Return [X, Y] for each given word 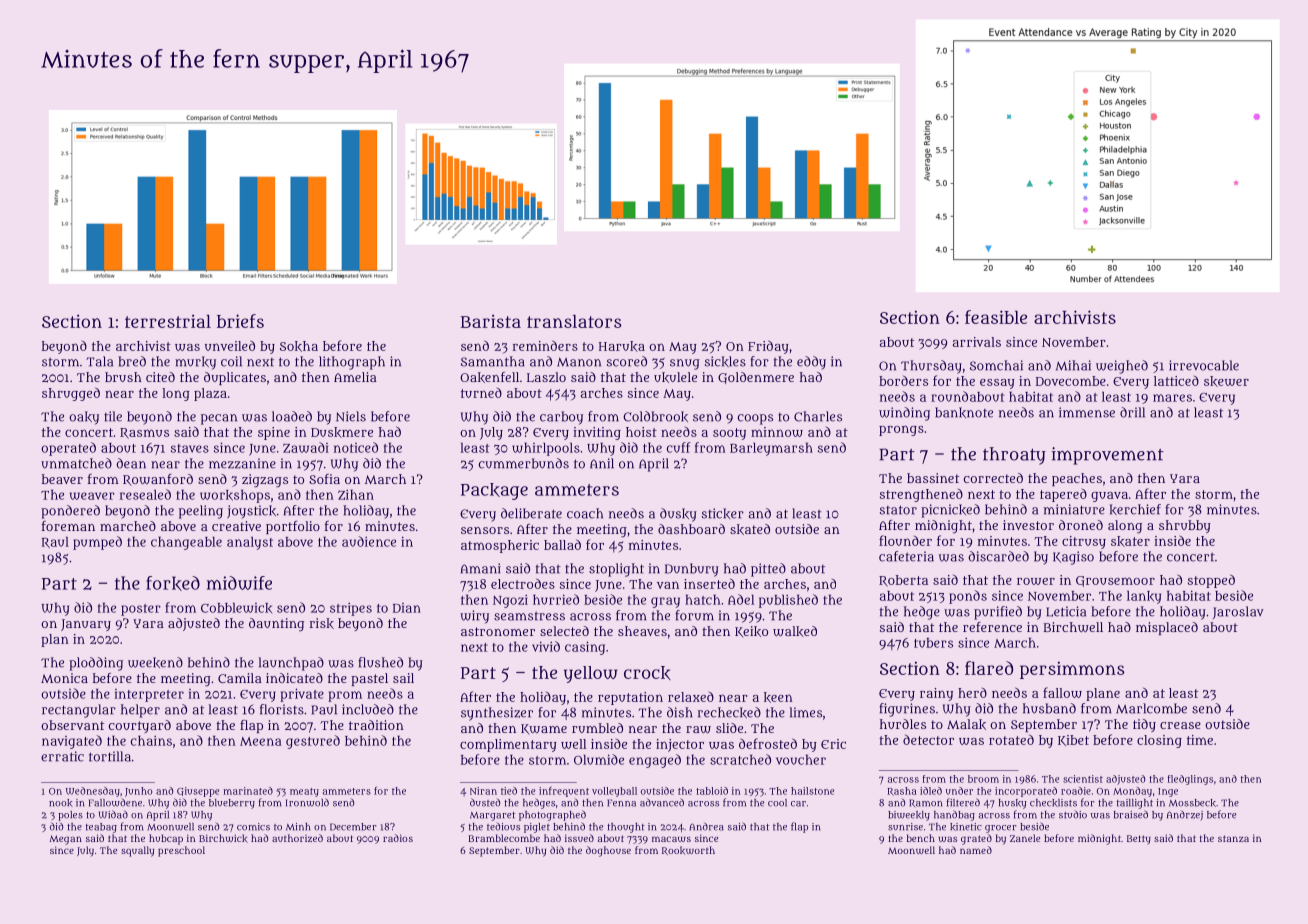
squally [137, 851]
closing [1159, 741]
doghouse [608, 851]
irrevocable [1204, 365]
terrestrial [168, 321]
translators [574, 321]
